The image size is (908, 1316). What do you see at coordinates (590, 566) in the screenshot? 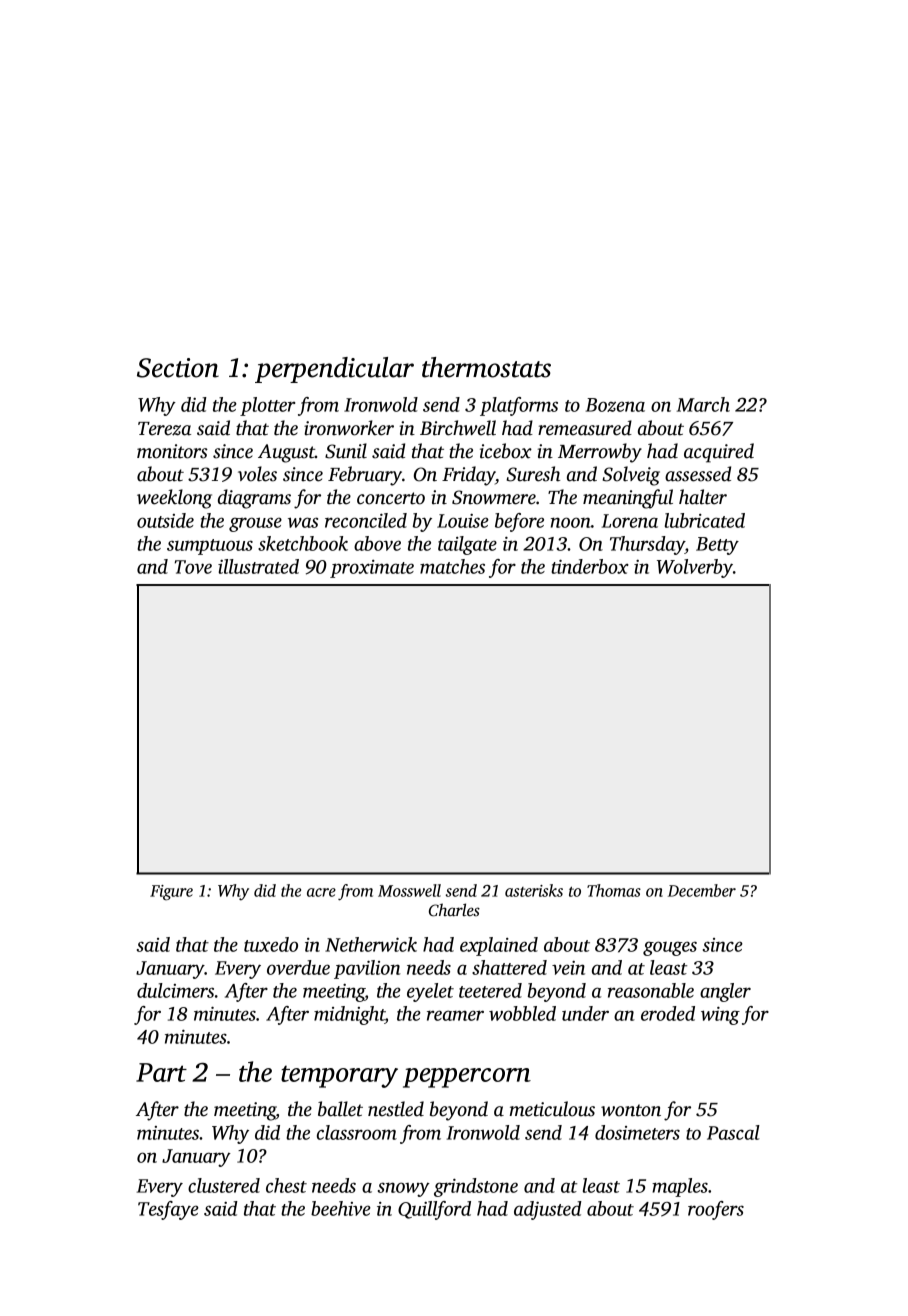
I see `tinderbox` at bounding box center [590, 566].
